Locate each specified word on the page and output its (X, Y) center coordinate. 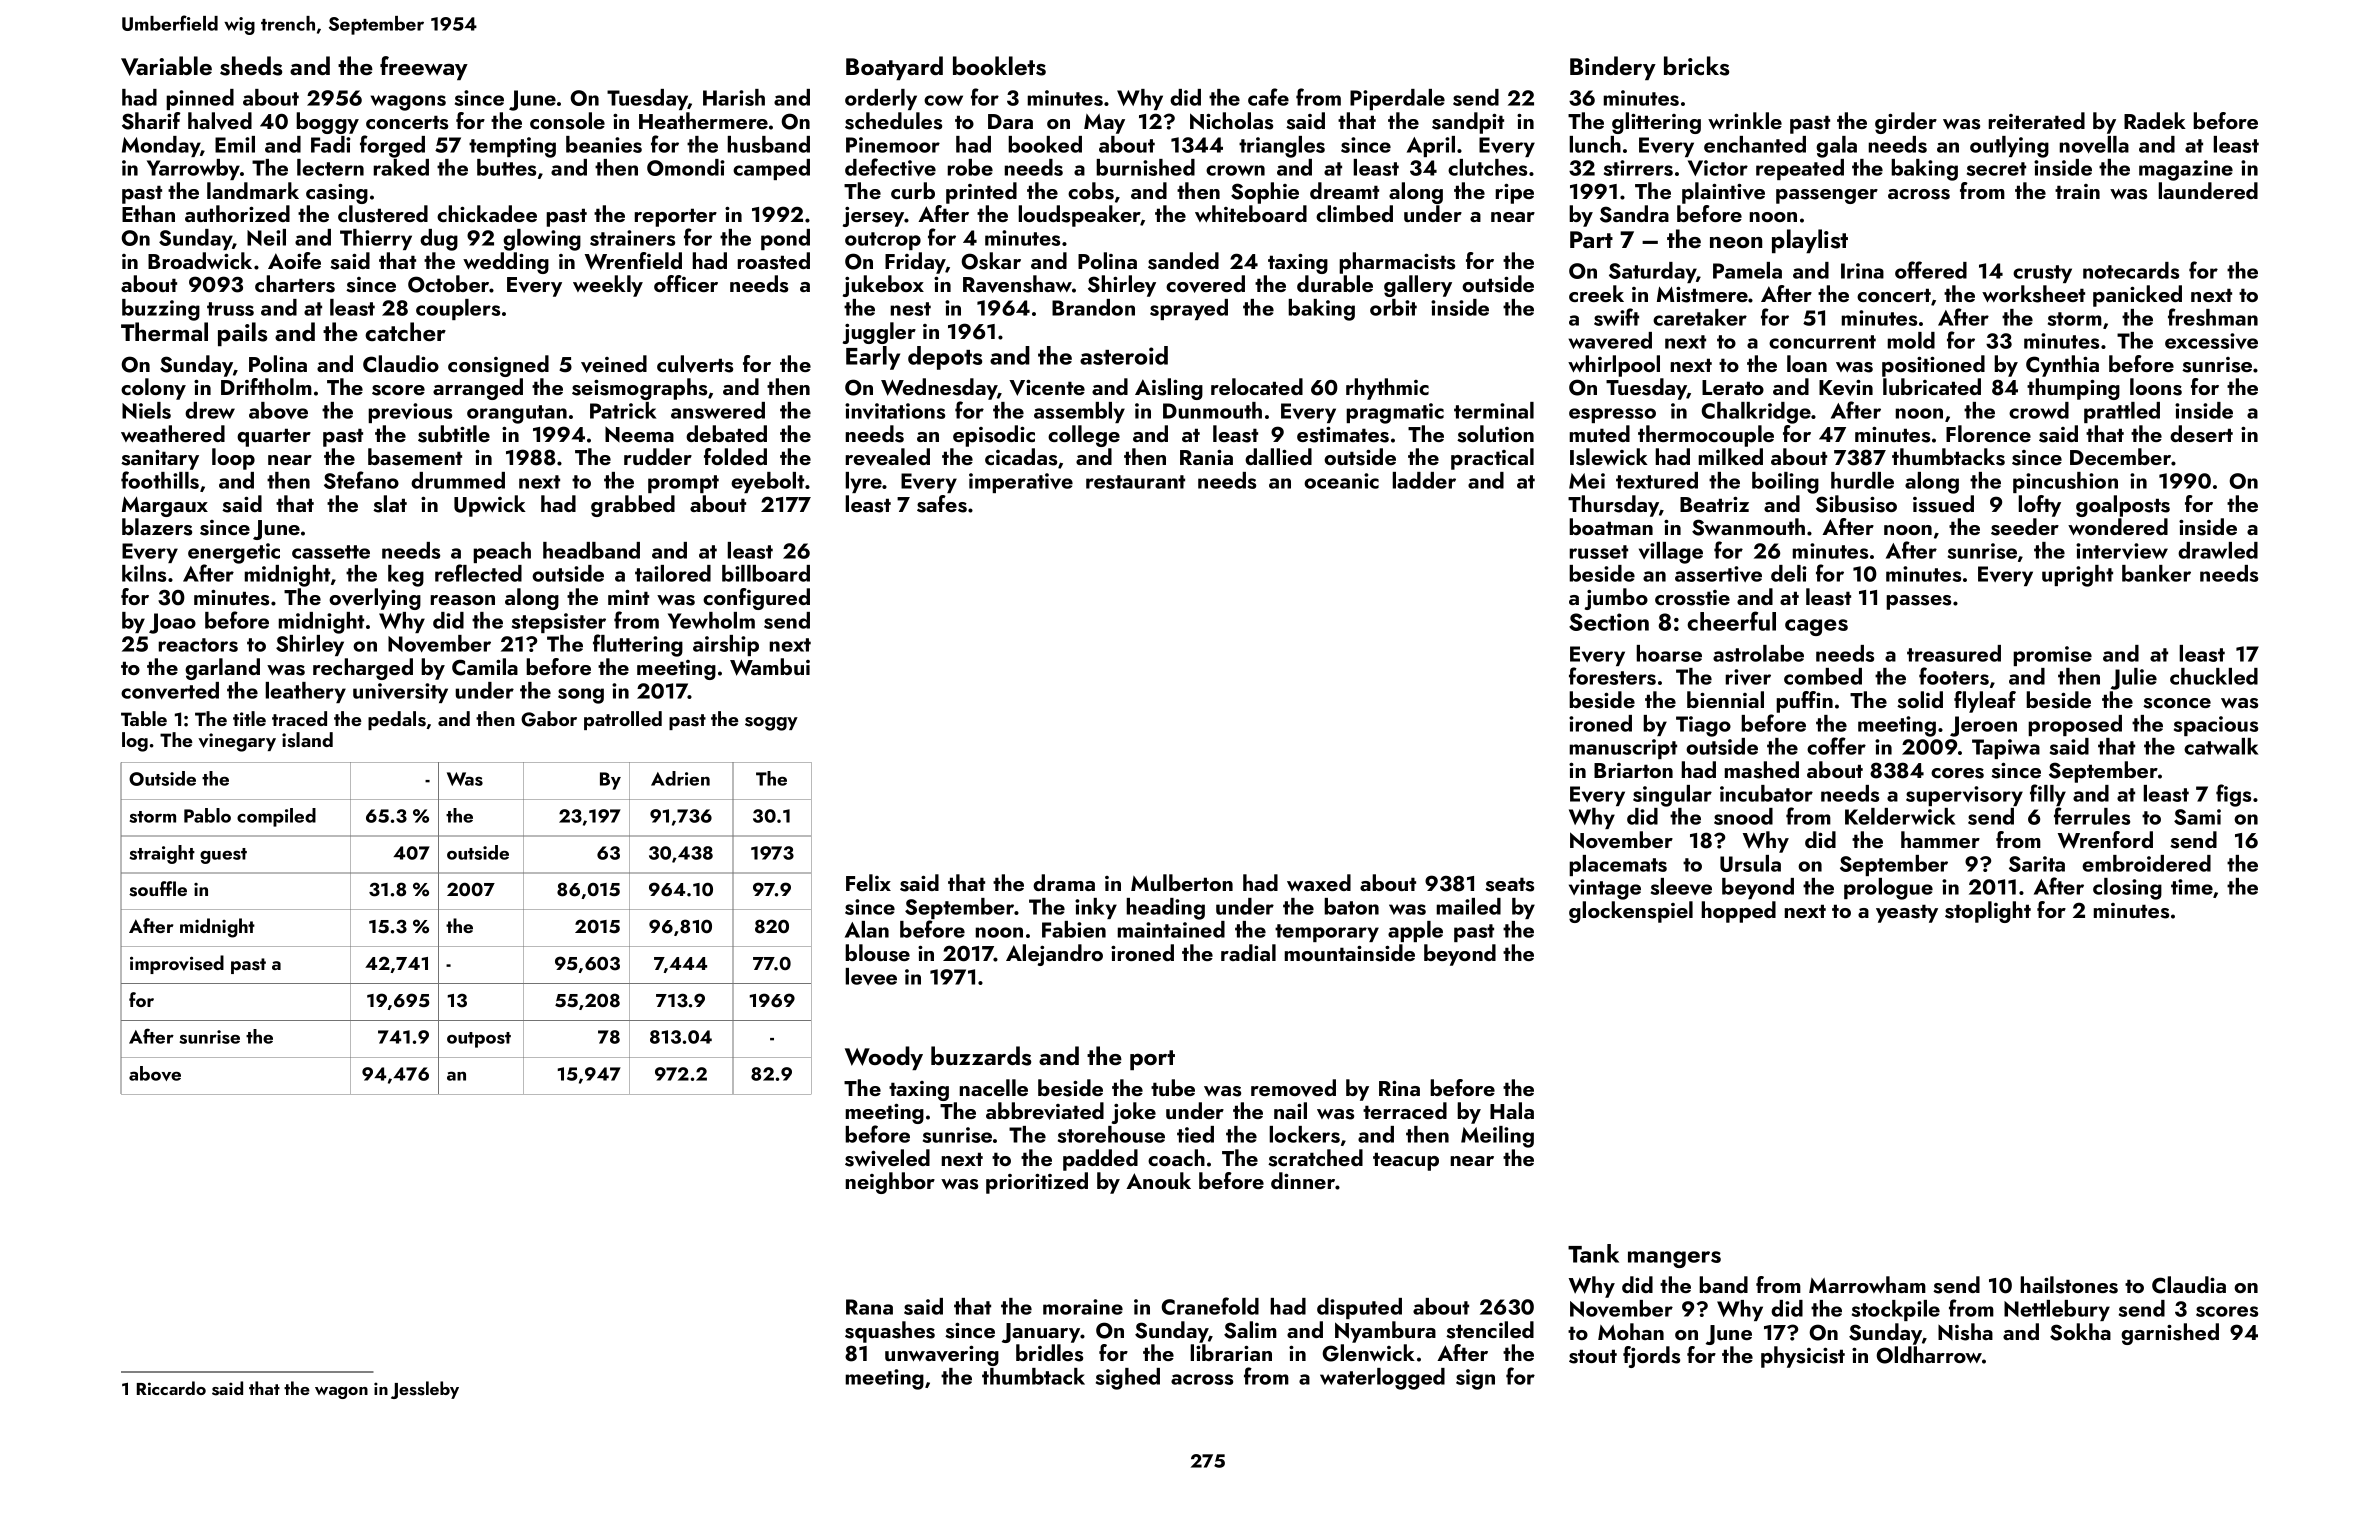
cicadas (1021, 457)
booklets (999, 66)
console (567, 121)
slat (390, 504)
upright (2077, 576)
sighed (1128, 1379)
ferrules (2092, 816)
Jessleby (425, 1390)
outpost (479, 1040)
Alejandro (1054, 955)
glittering (1656, 123)
